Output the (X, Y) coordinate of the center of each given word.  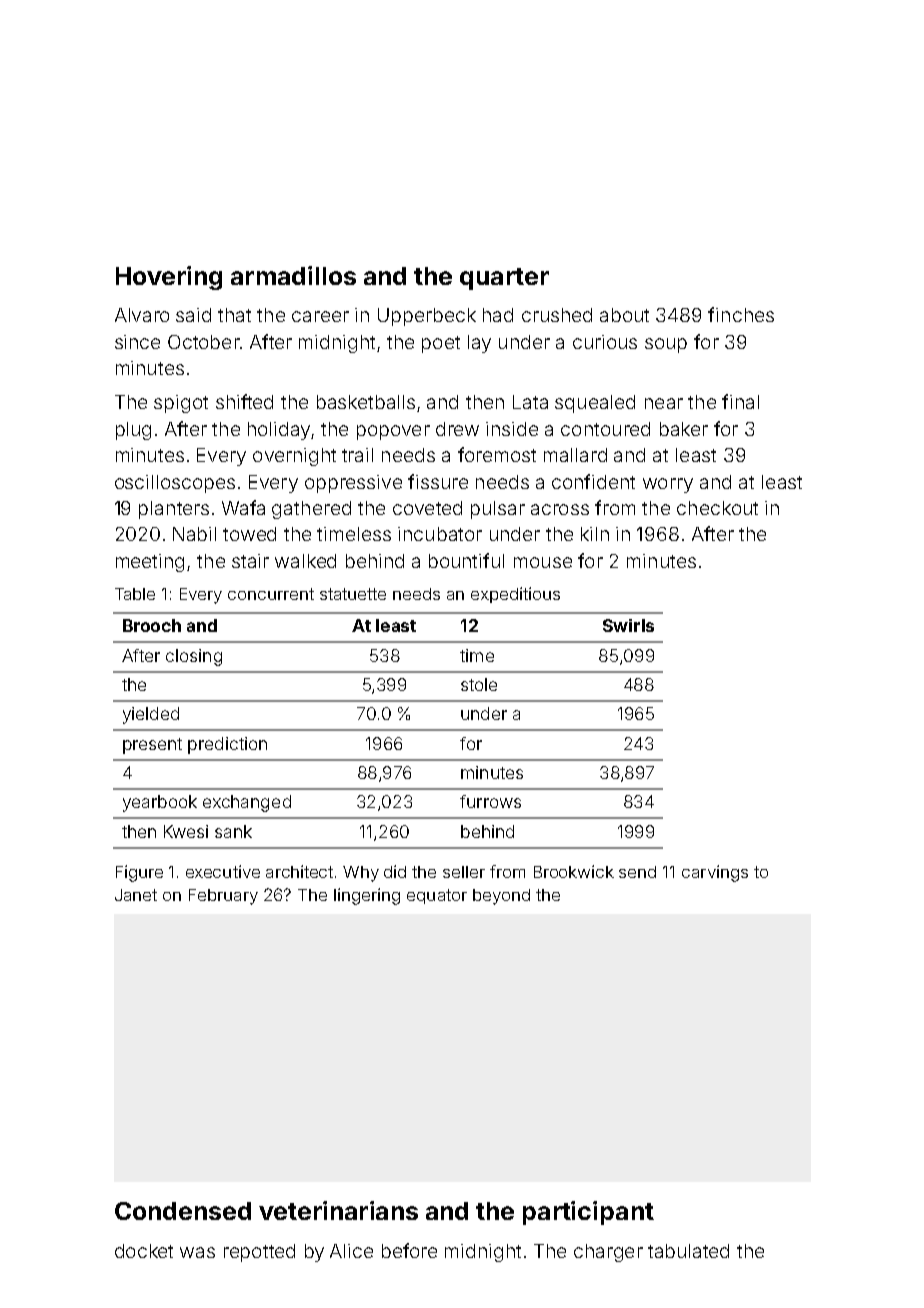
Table (135, 594)
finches (741, 314)
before (409, 1250)
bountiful (466, 560)
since (137, 342)
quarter (504, 279)
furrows (490, 801)
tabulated (688, 1251)
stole (479, 684)
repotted (259, 1253)
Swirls (628, 625)
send (637, 872)
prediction (227, 745)
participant (588, 1213)
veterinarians (338, 1210)
